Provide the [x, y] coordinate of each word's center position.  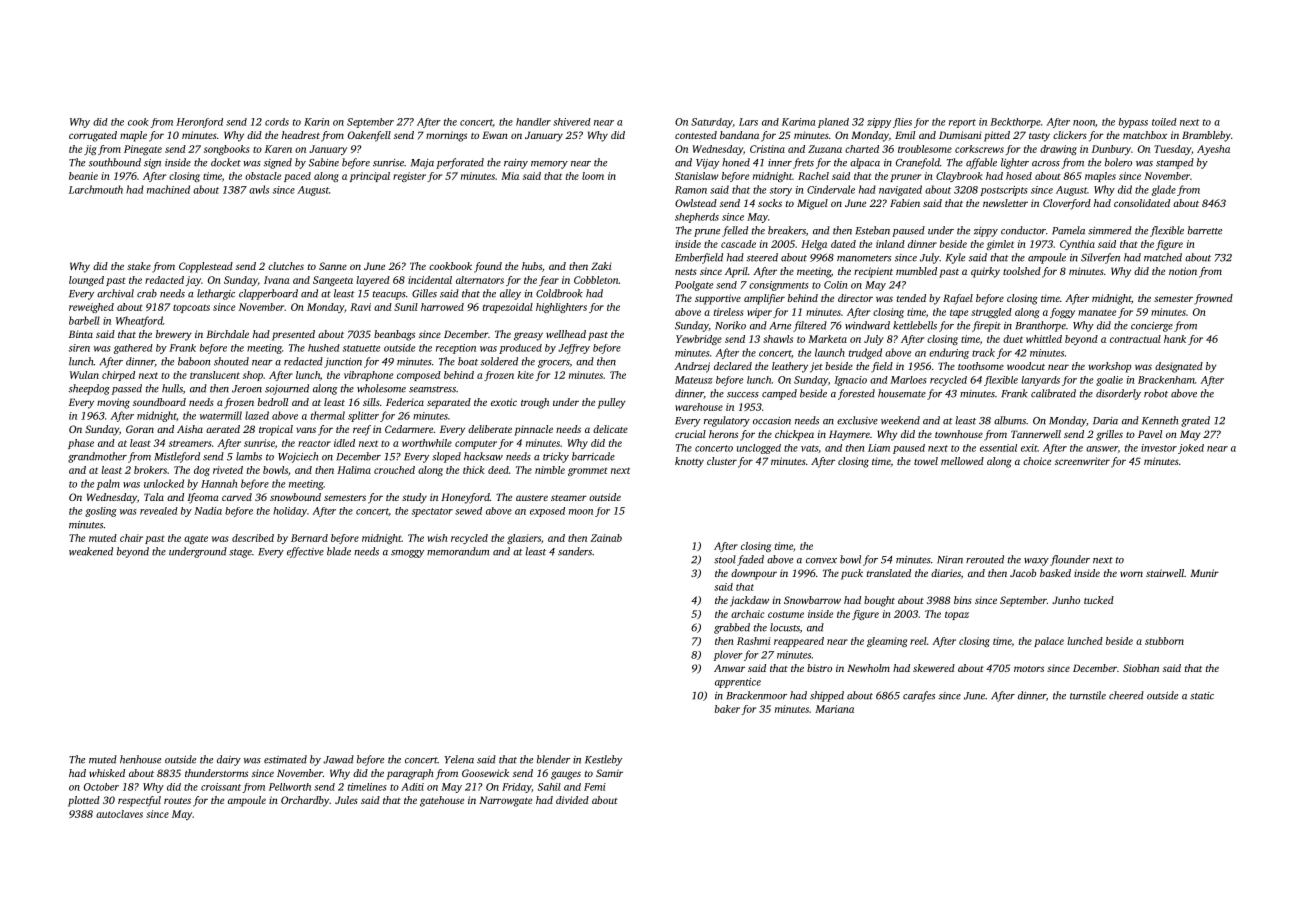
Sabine [324, 162]
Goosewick [485, 773]
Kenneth [1160, 420]
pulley [612, 403]
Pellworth [290, 787]
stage [240, 553]
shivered [572, 122]
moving [113, 403]
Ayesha [1213, 150]
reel [918, 641]
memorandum [458, 551]
